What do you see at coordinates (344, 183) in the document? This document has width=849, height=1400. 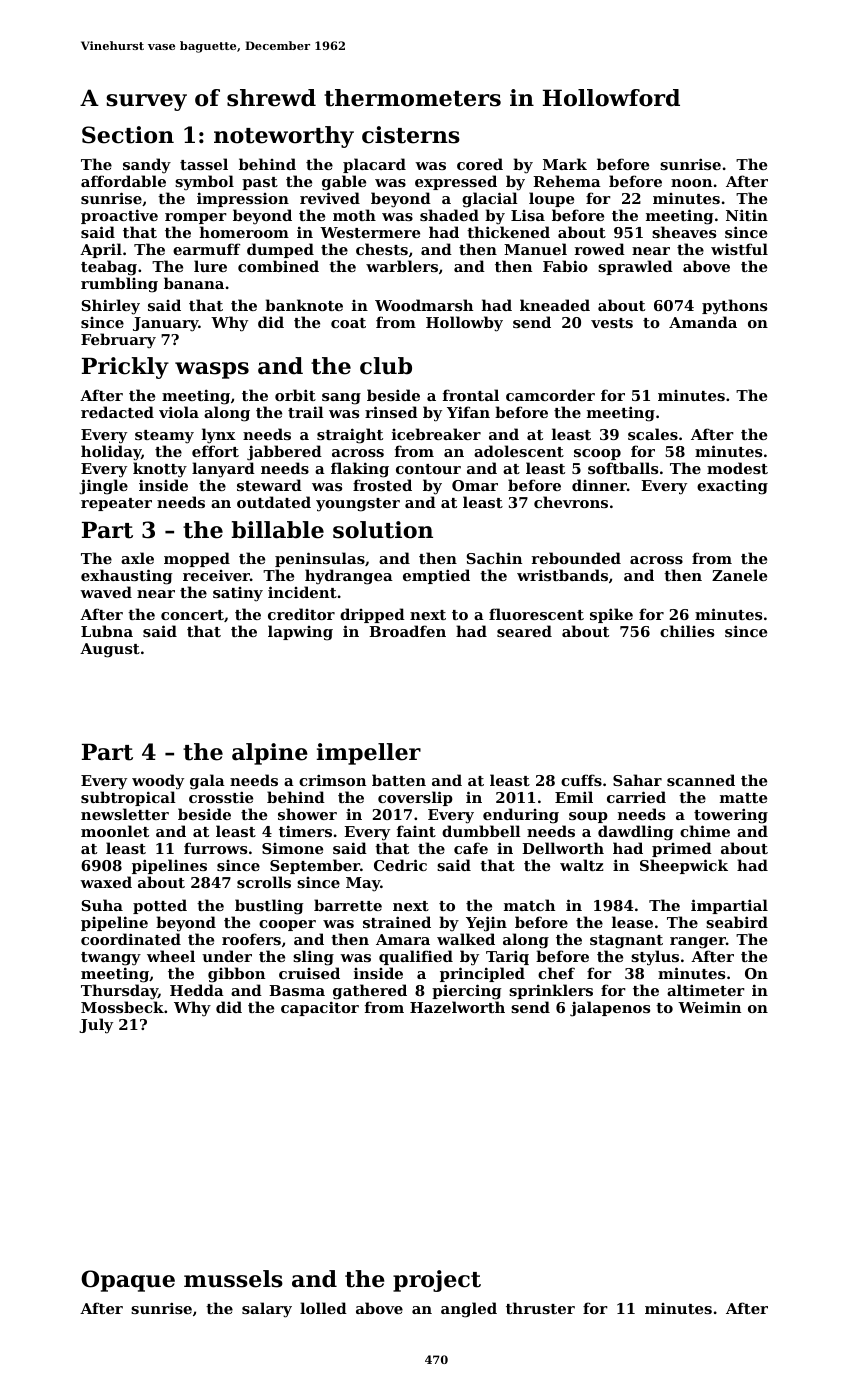 I see `gable` at bounding box center [344, 183].
